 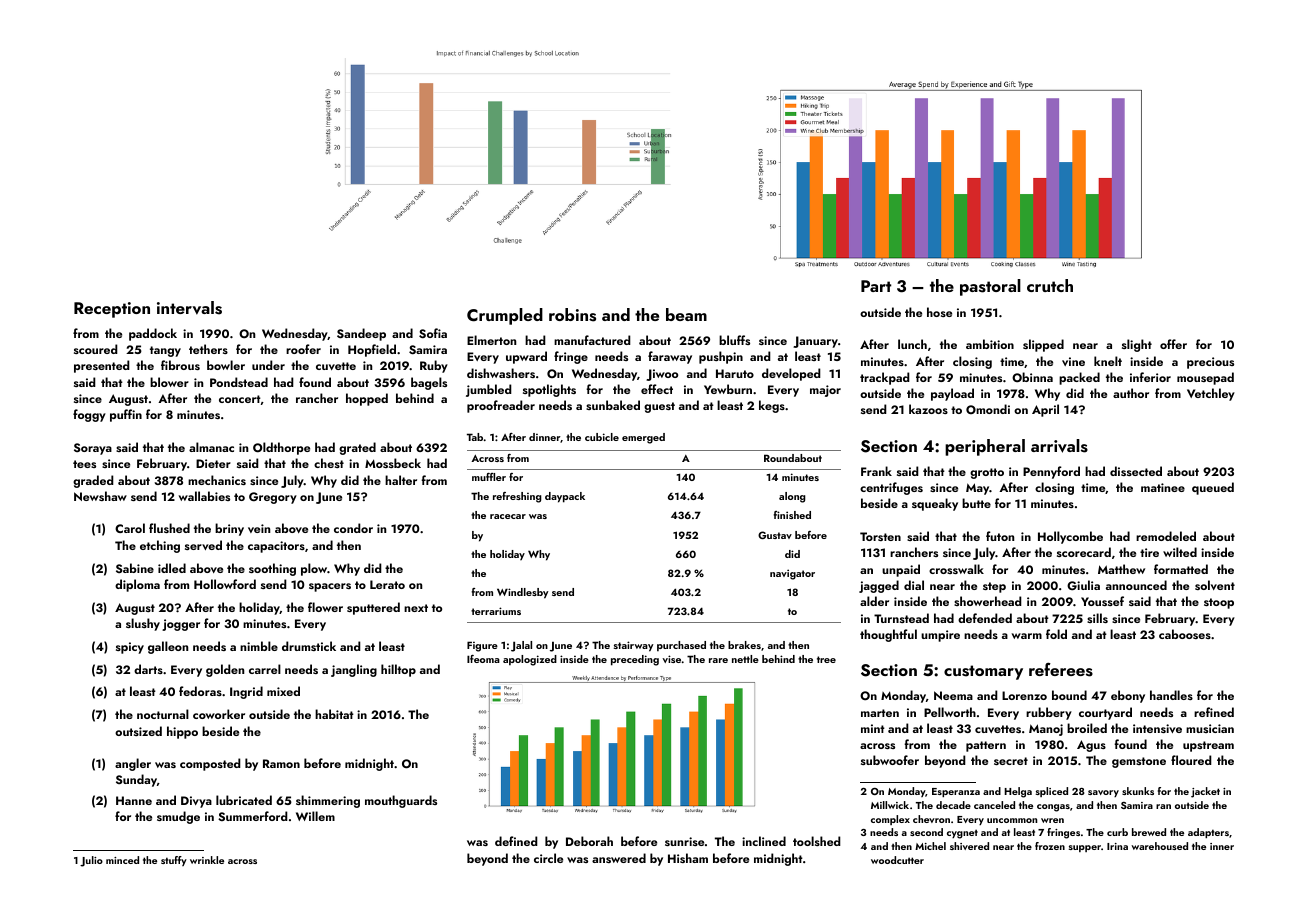 What do you see at coordinates (985, 447) in the screenshot?
I see `peripheral` at bounding box center [985, 447].
